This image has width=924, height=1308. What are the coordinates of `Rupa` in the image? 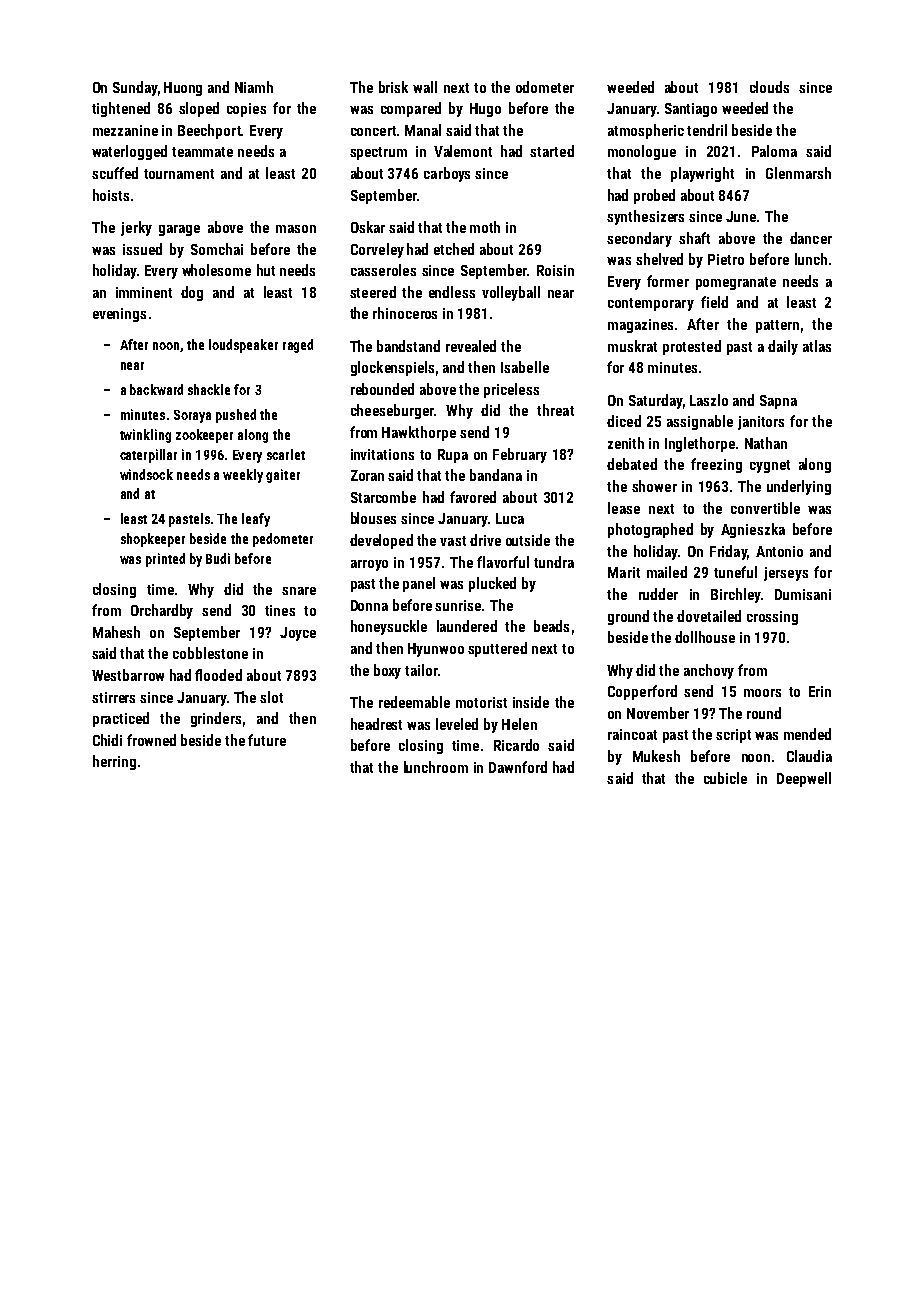 It's located at (453, 456).
